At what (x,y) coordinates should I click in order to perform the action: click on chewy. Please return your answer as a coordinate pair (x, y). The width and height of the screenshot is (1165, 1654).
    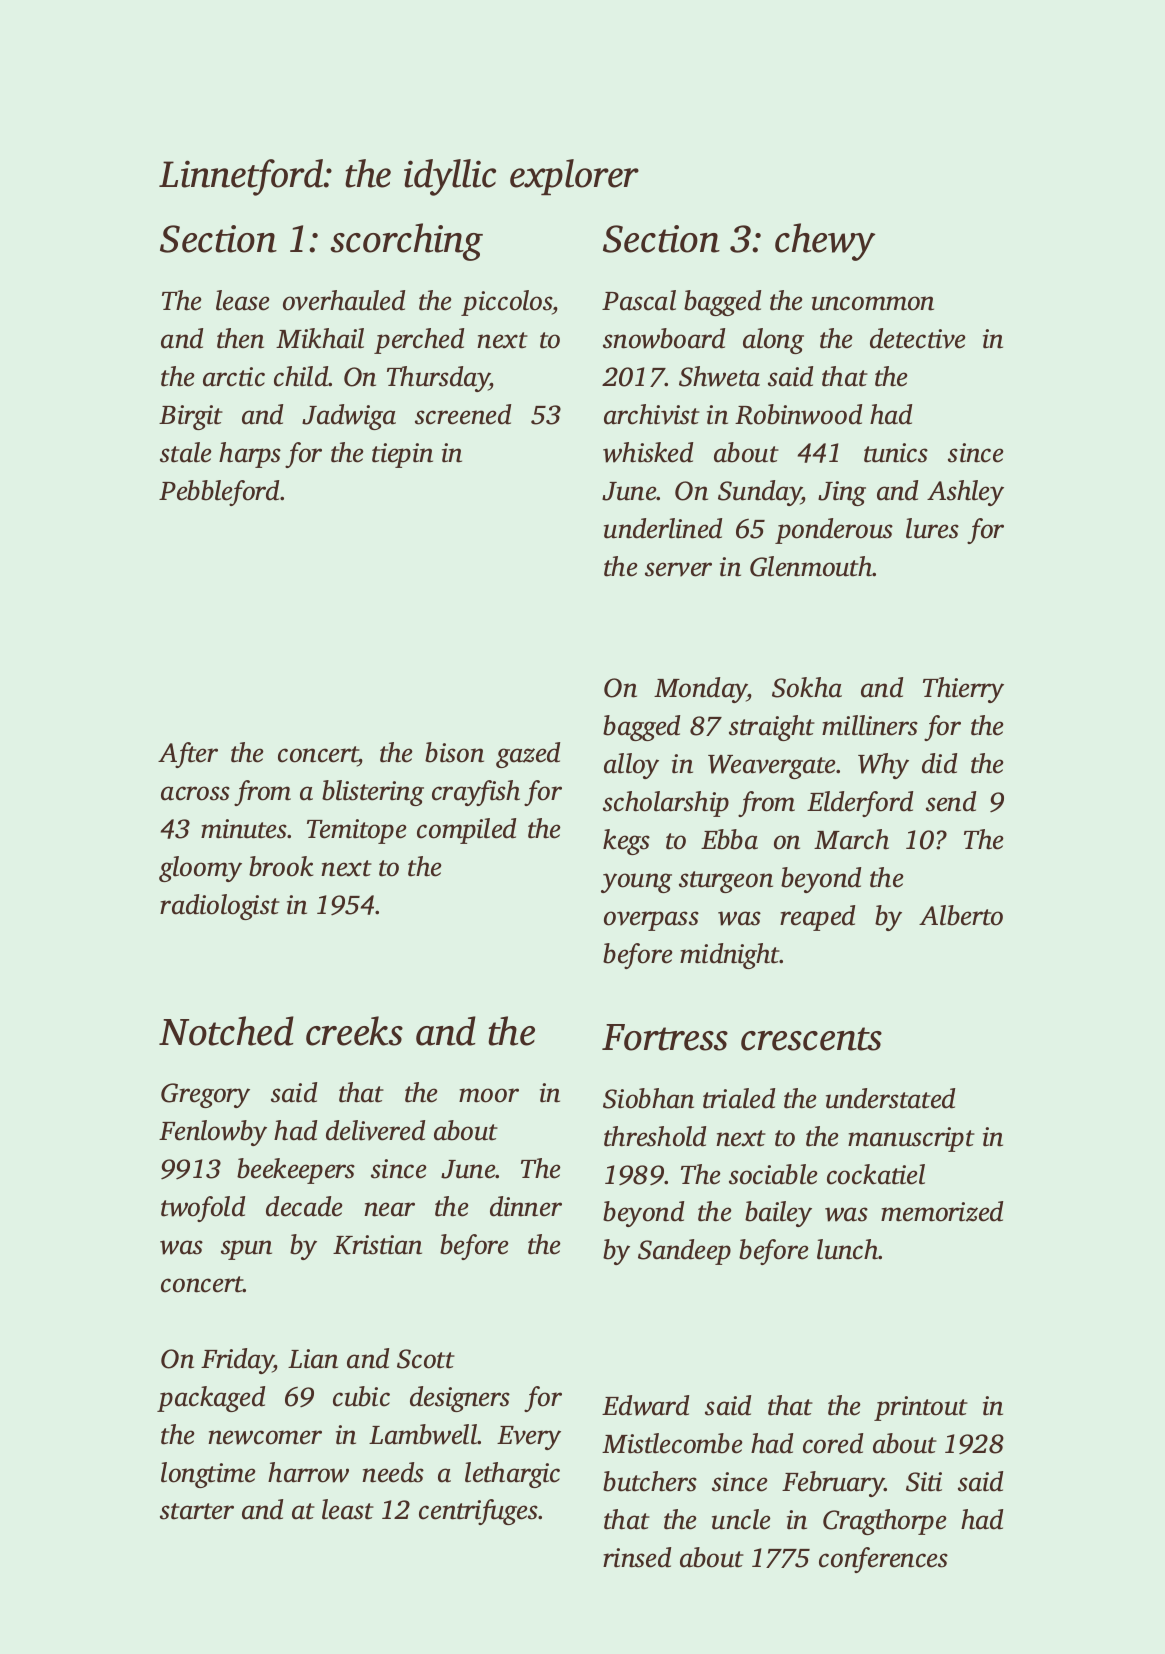
    Looking at the image, I should click on (825, 242).
